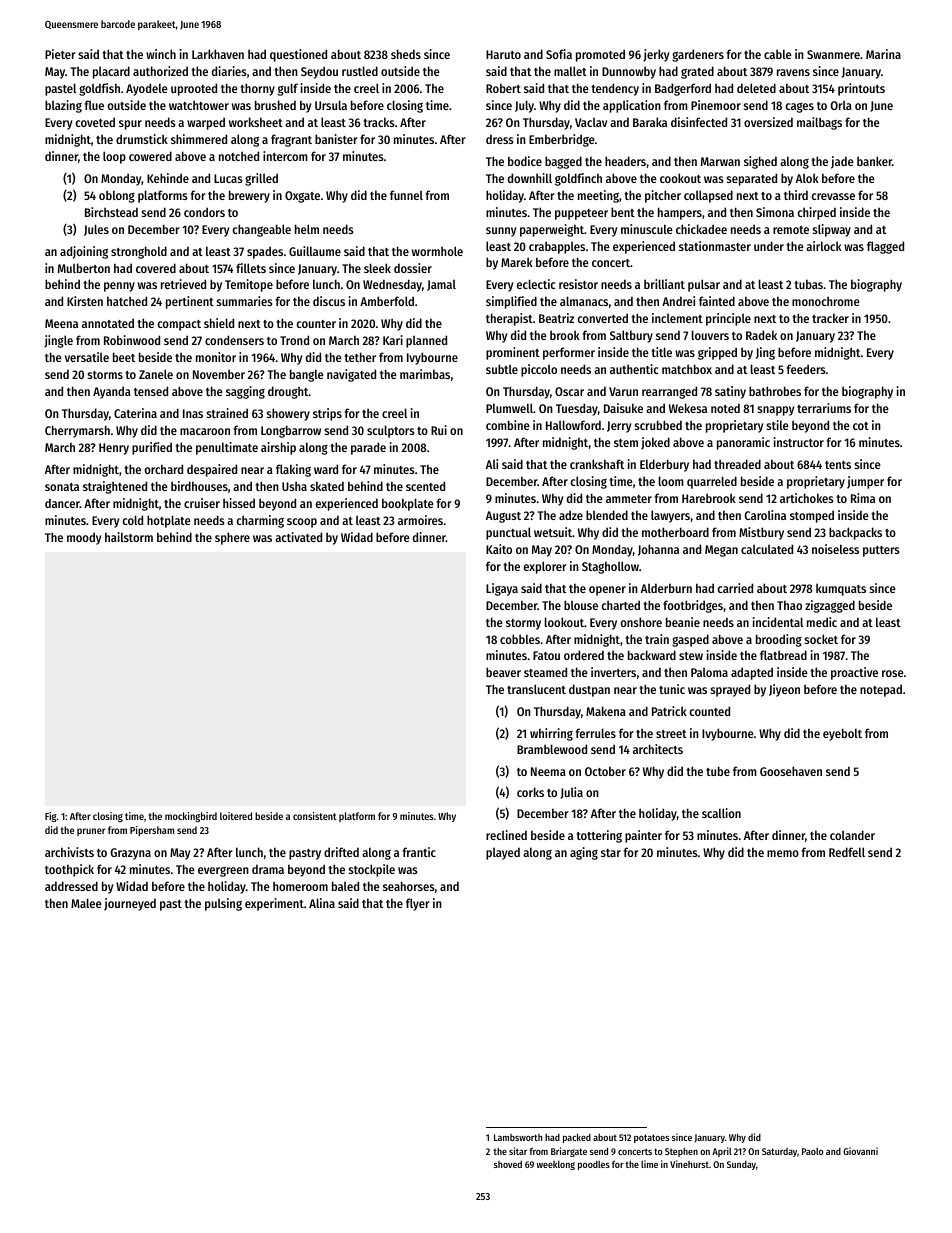 The width and height of the page is (952, 1233). I want to click on colander, so click(852, 835).
